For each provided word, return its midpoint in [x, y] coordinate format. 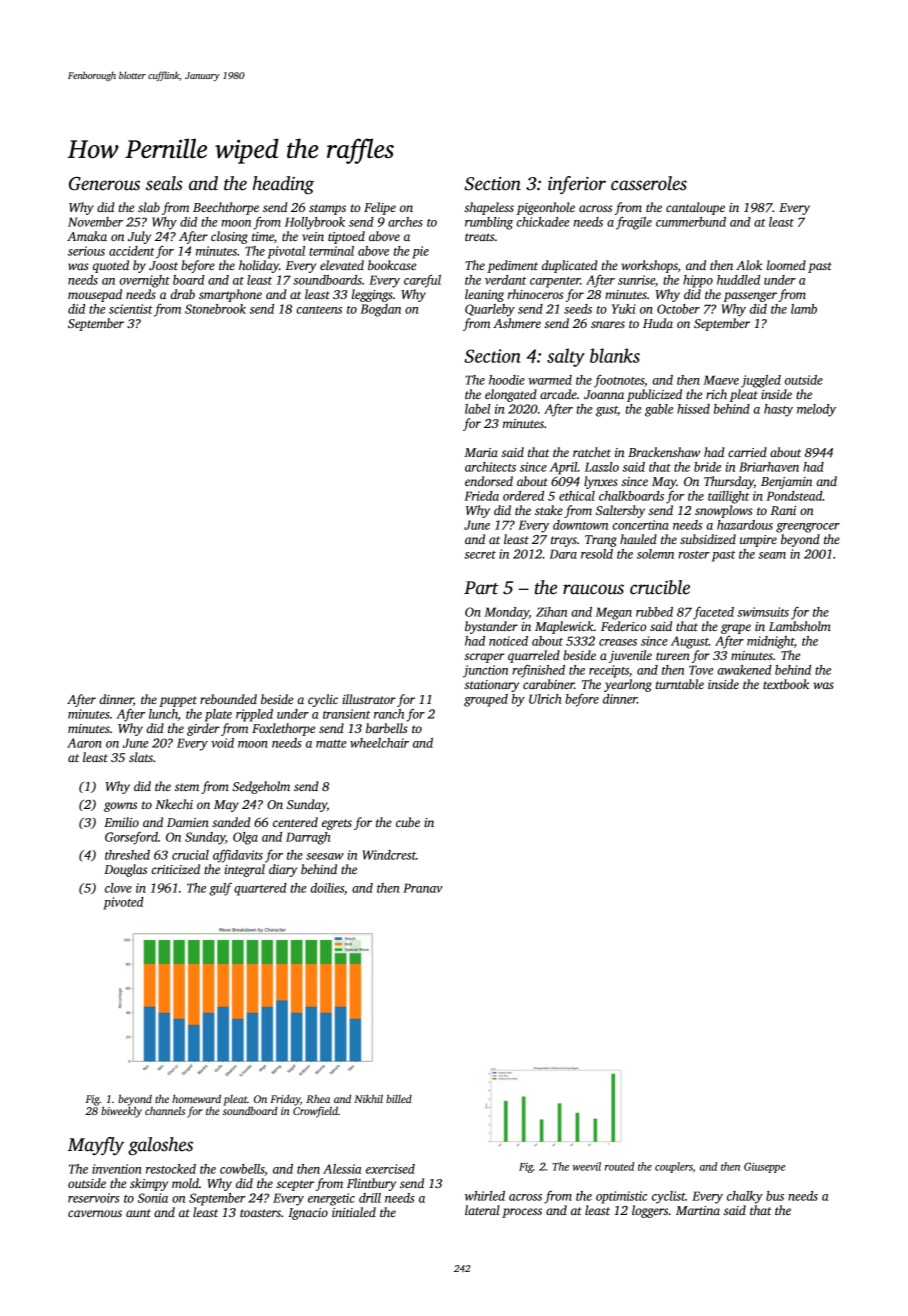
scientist [131, 309]
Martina [698, 1210]
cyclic [323, 700]
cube [408, 822]
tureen [673, 656]
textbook [786, 684]
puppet [178, 701]
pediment [512, 266]
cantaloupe [695, 208]
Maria [481, 452]
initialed [354, 1212]
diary [283, 870]
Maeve [721, 380]
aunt [138, 1213]
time [263, 236]
